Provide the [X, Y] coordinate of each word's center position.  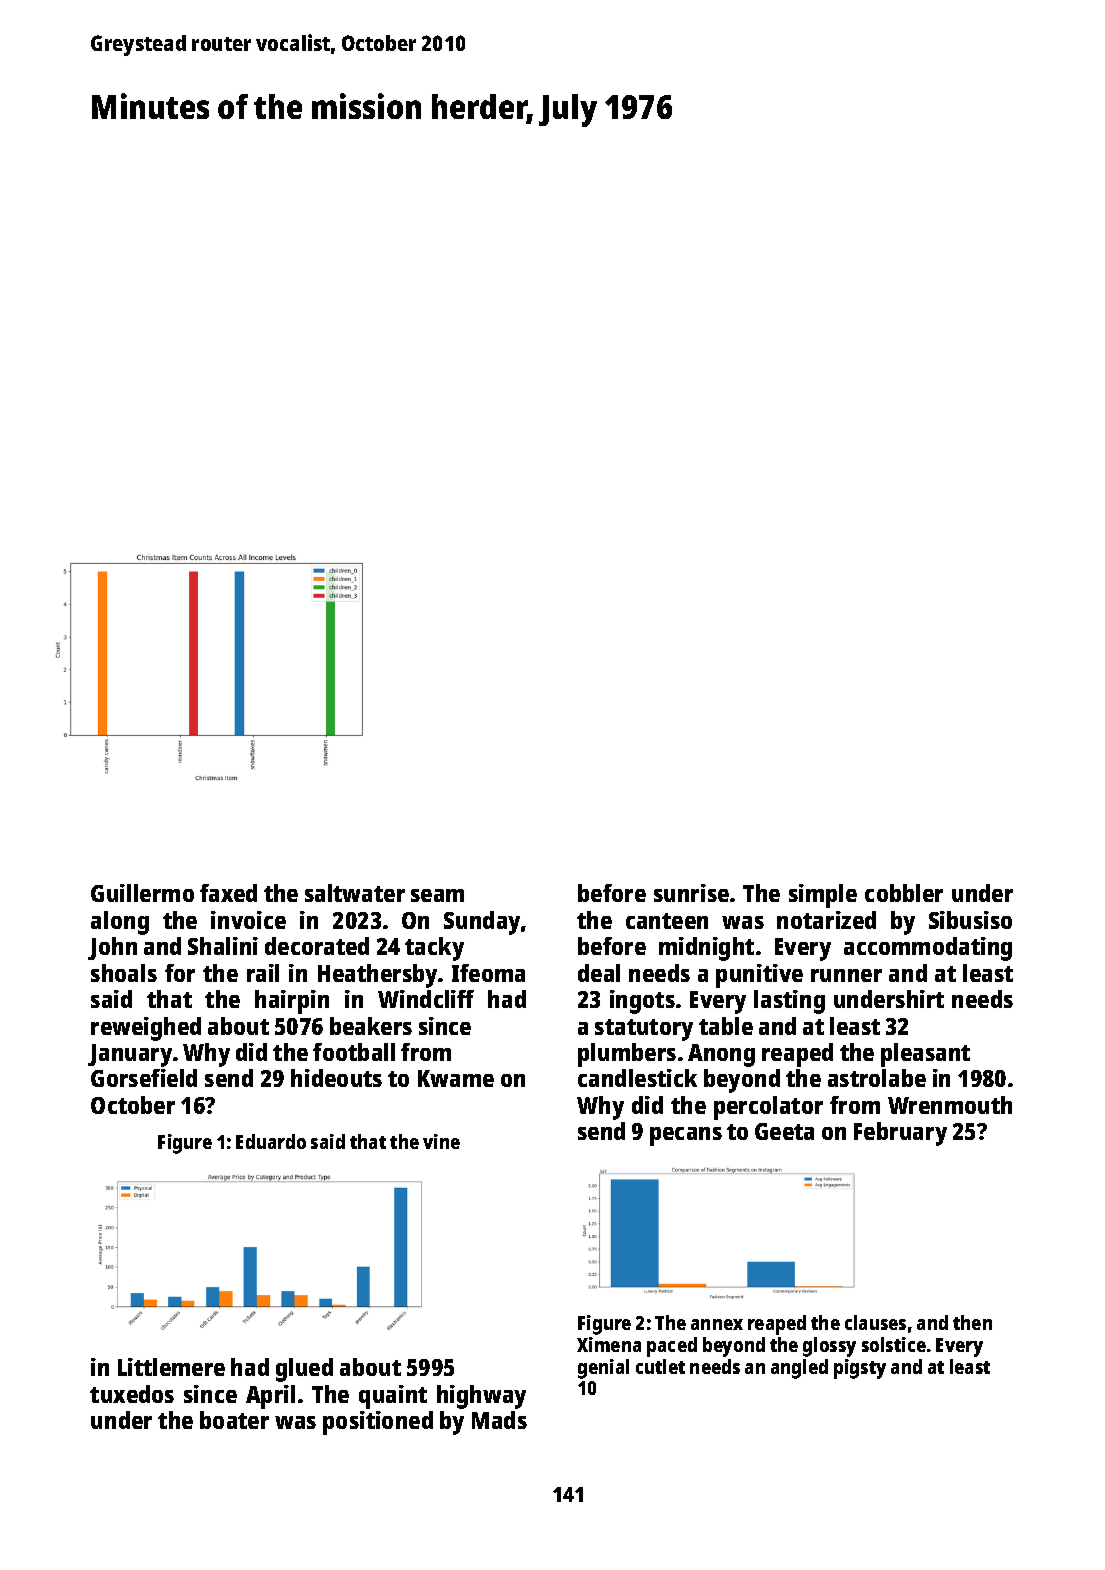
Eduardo [271, 1141]
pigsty [860, 1369]
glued [304, 1370]
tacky [434, 949]
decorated [317, 946]
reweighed [146, 1029]
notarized [826, 920]
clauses [875, 1322]
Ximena [609, 1344]
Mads [499, 1420]
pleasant [925, 1055]
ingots [642, 1002]
